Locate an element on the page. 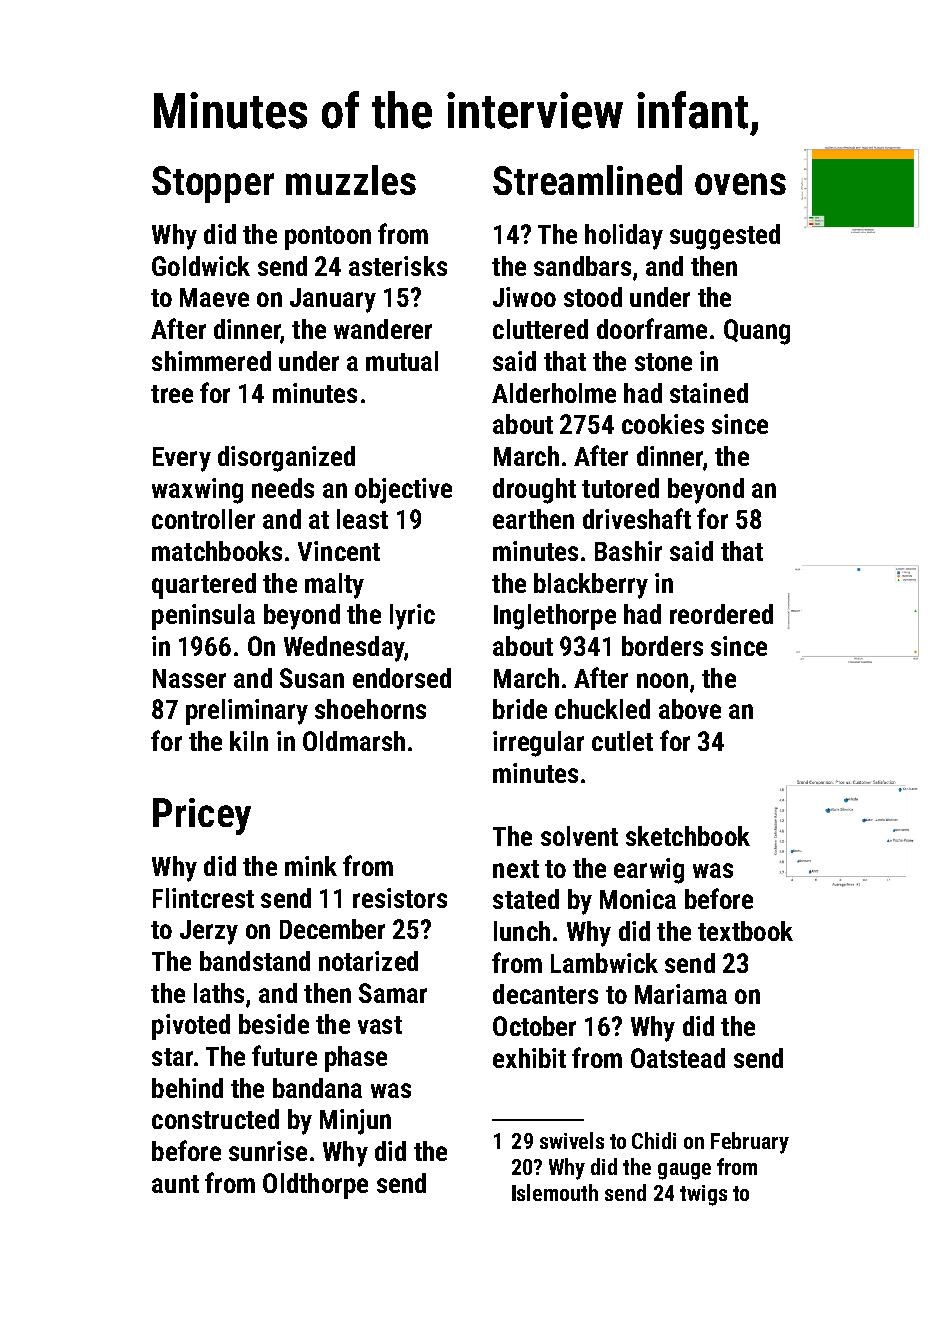 This image has height=1343, width=947. quartered is located at coordinates (204, 586).
